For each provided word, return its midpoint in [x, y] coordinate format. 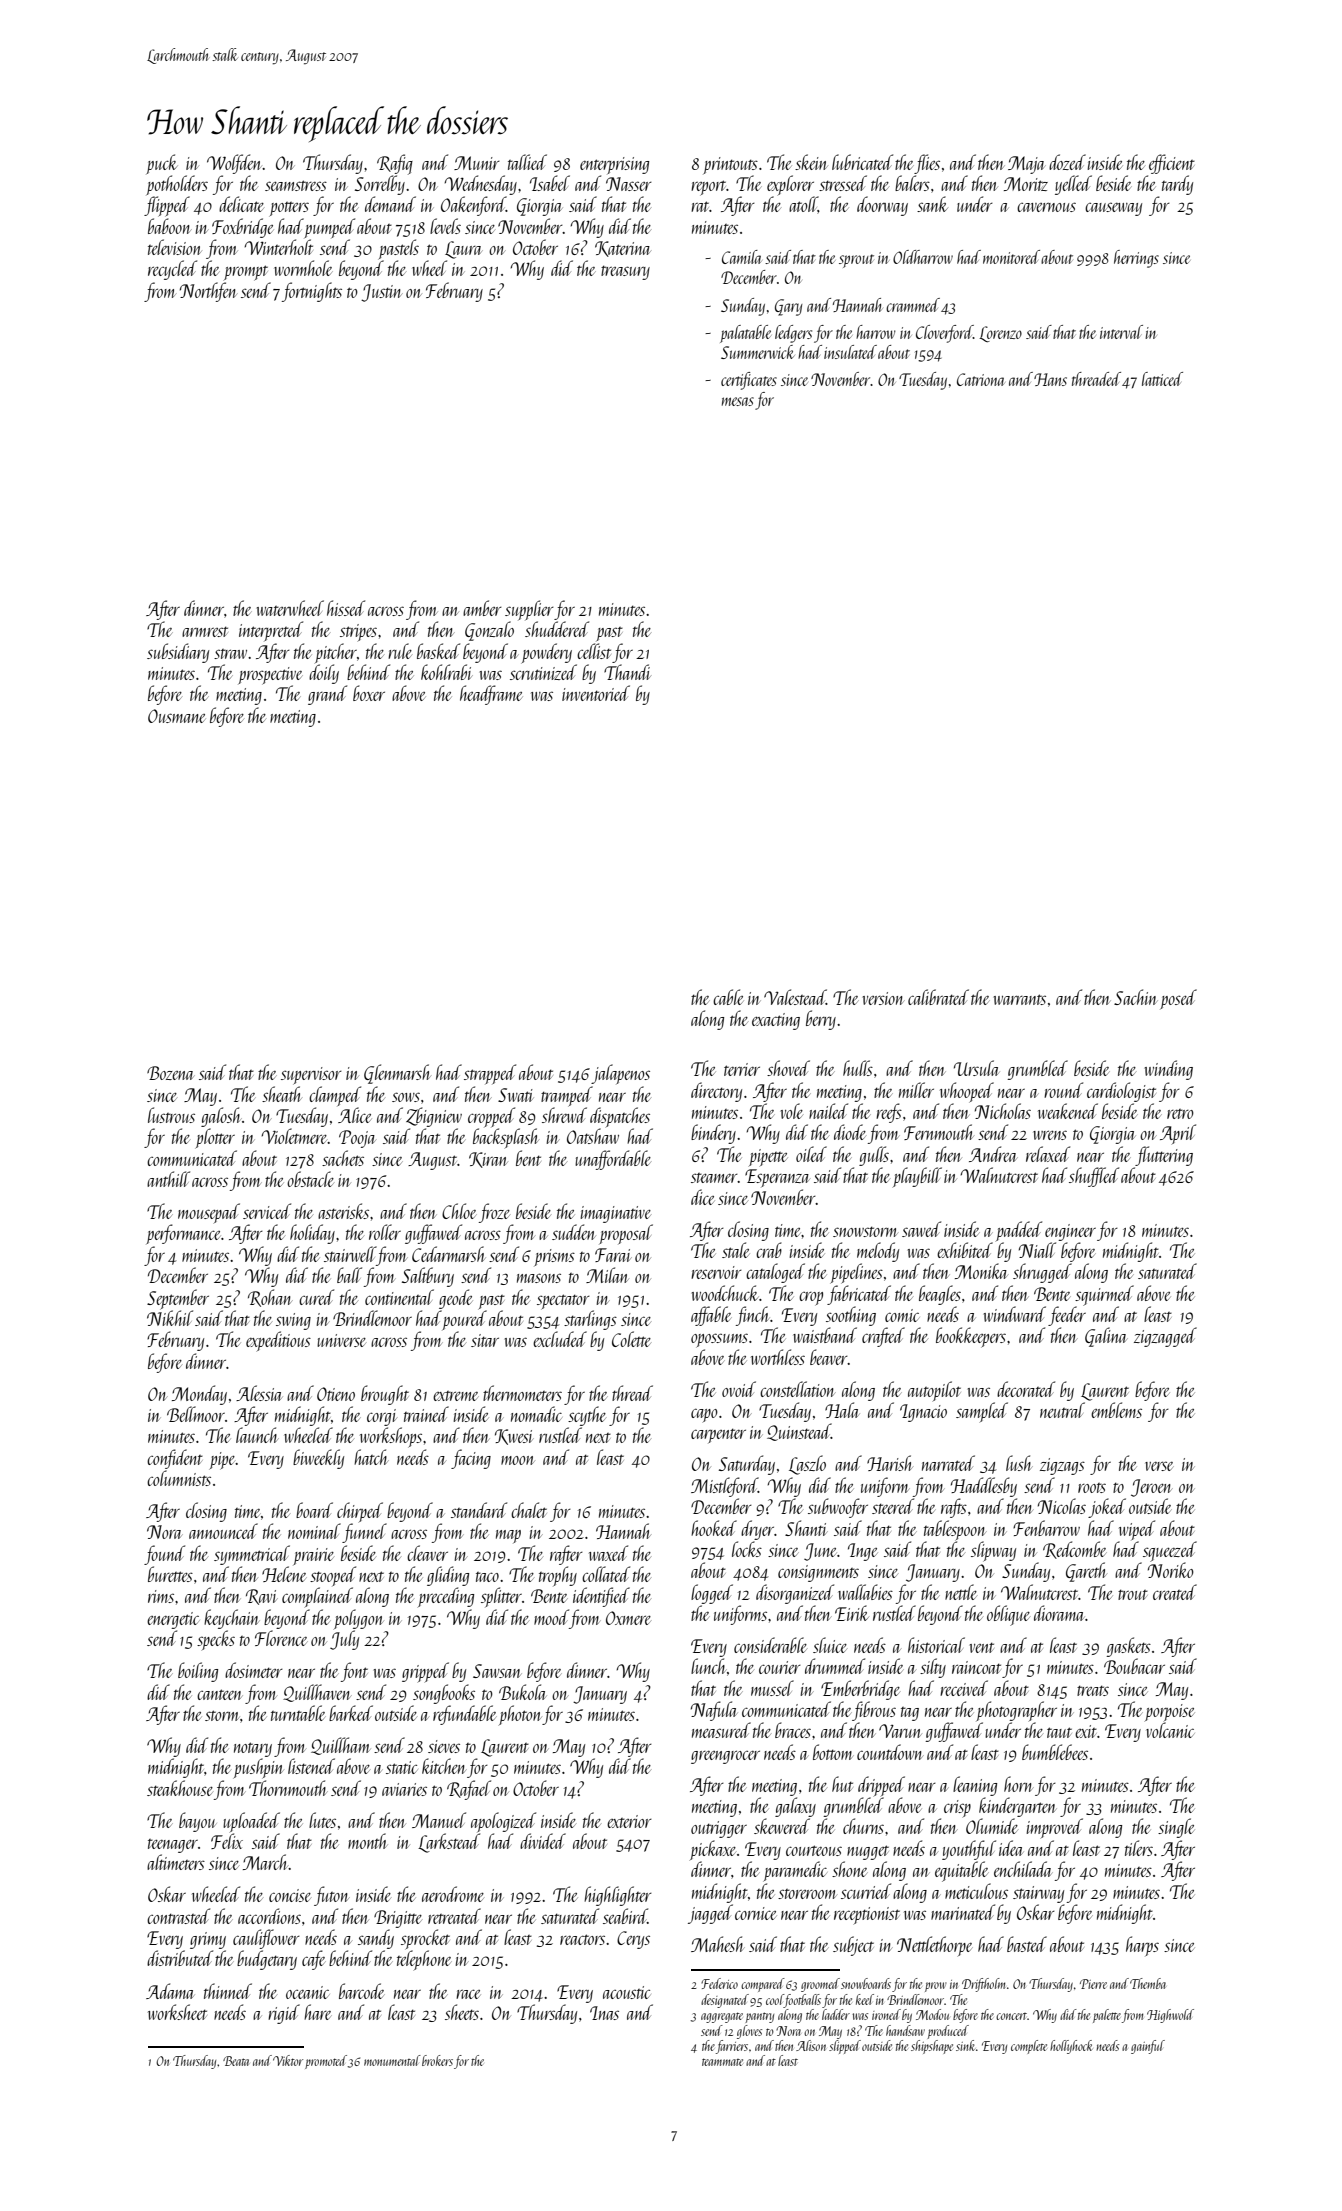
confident [175, 1459]
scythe [587, 1416]
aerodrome [453, 1894]
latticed [1162, 379]
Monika [981, 1271]
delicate [241, 204]
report [709, 188]
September [178, 1299]
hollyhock [1071, 2047]
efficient [1172, 164]
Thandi [627, 672]
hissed [346, 608]
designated [725, 2001]
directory [716, 1092]
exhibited [965, 1250]
